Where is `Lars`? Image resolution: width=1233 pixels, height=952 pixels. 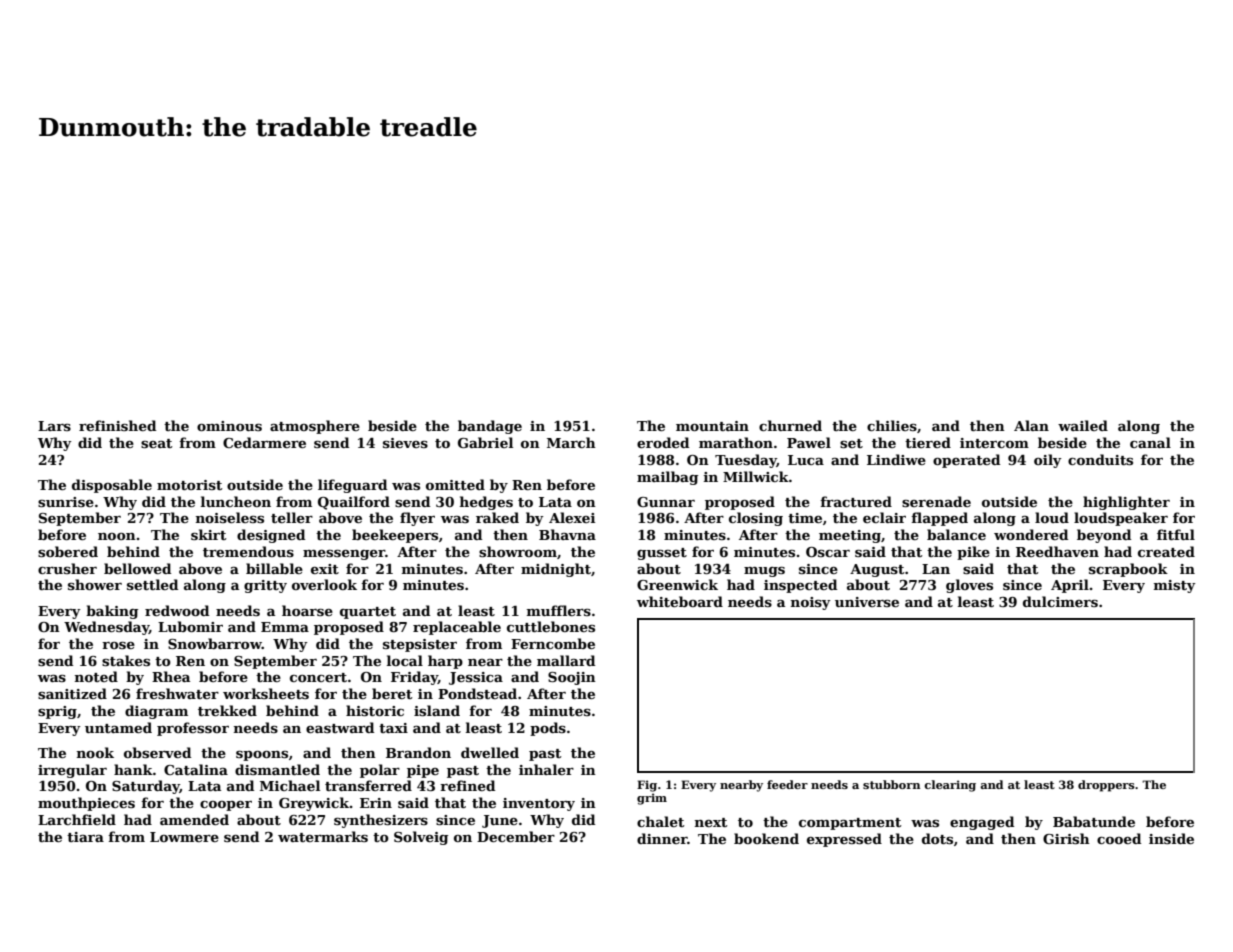 Lars is located at coordinates (54, 426).
